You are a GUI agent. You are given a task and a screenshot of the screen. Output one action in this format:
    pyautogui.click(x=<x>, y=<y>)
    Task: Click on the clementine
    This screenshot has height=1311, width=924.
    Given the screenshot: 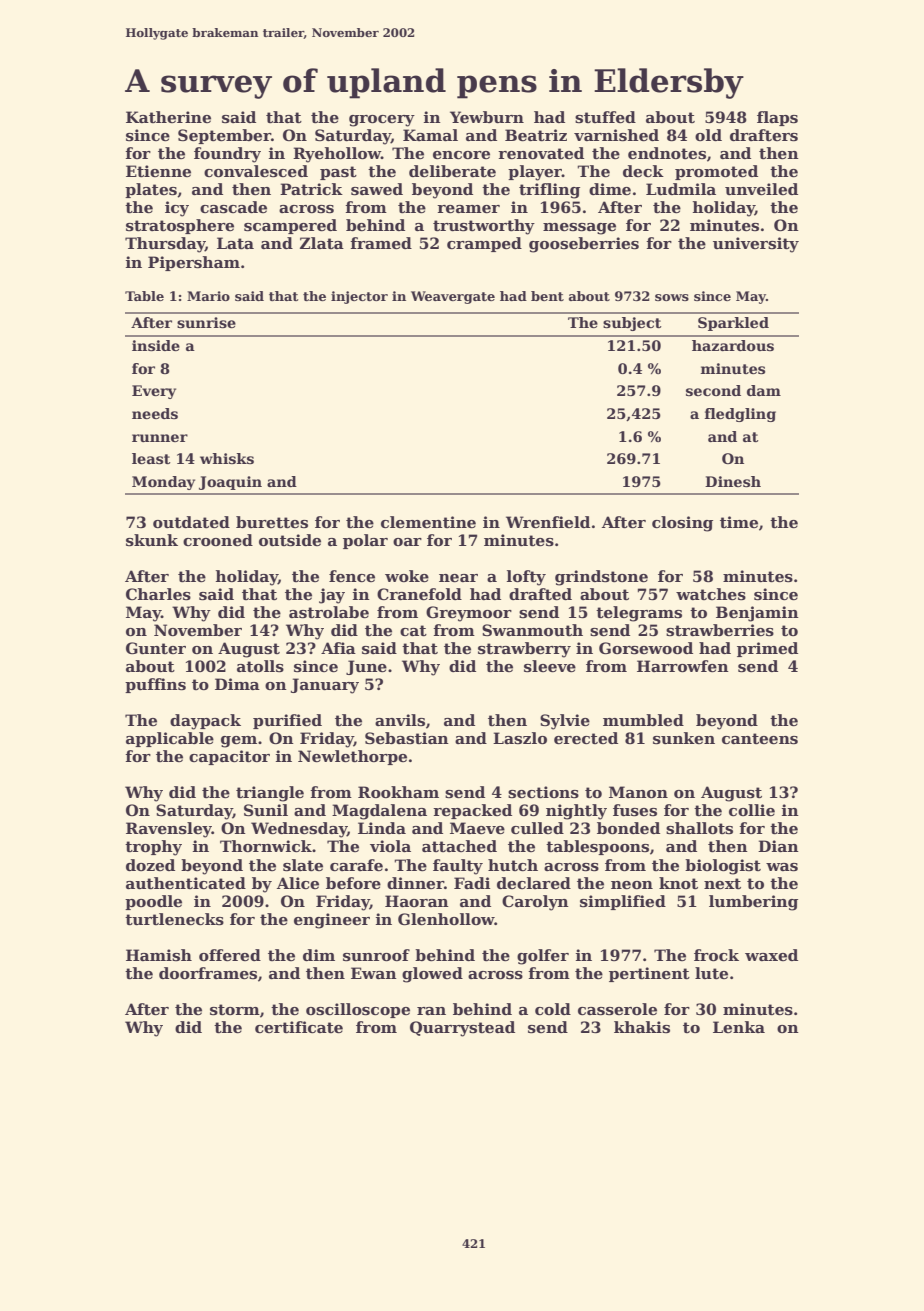 What is the action you would take?
    pyautogui.click(x=428, y=522)
